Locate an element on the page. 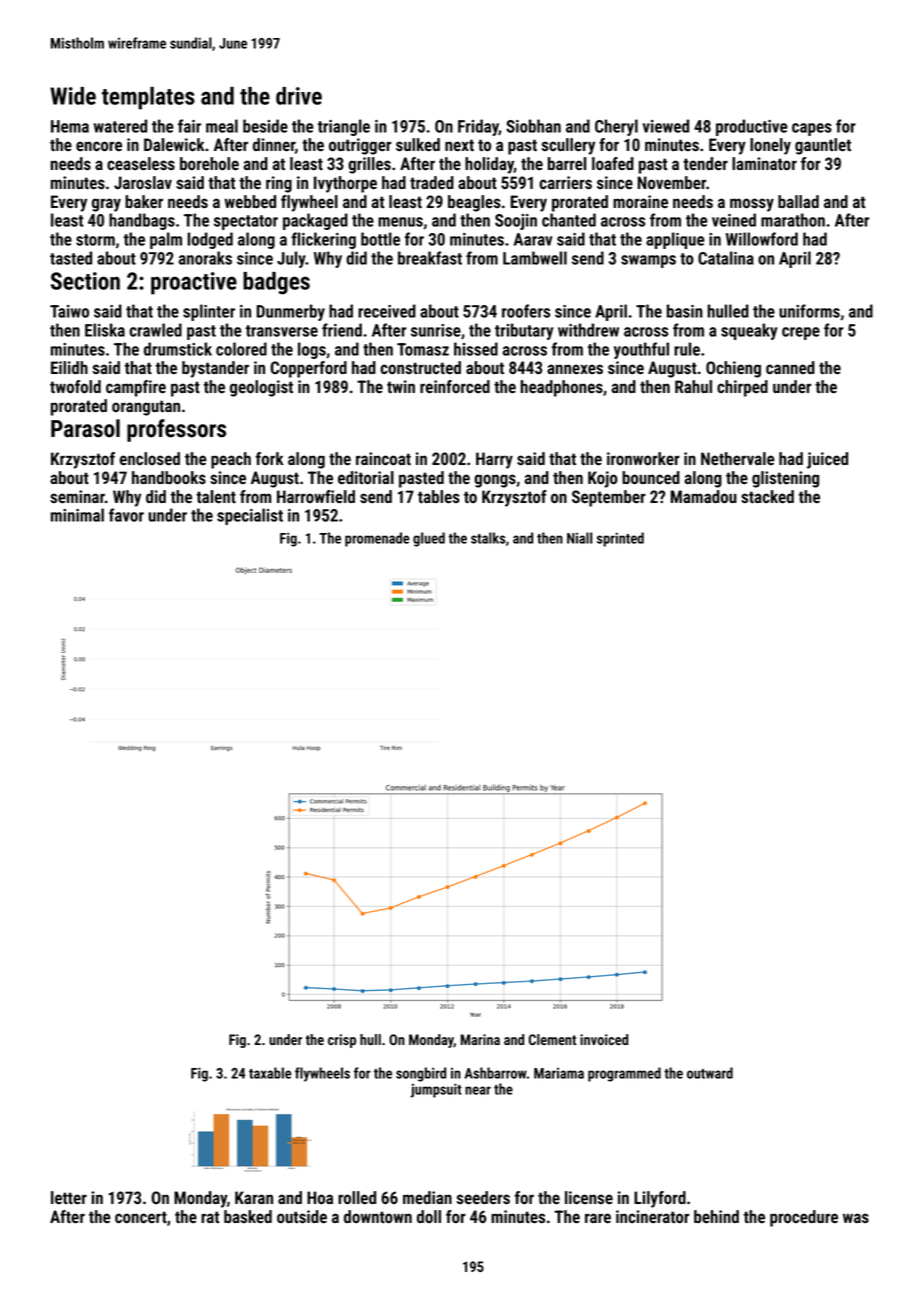  taxable is located at coordinates (270, 1073).
